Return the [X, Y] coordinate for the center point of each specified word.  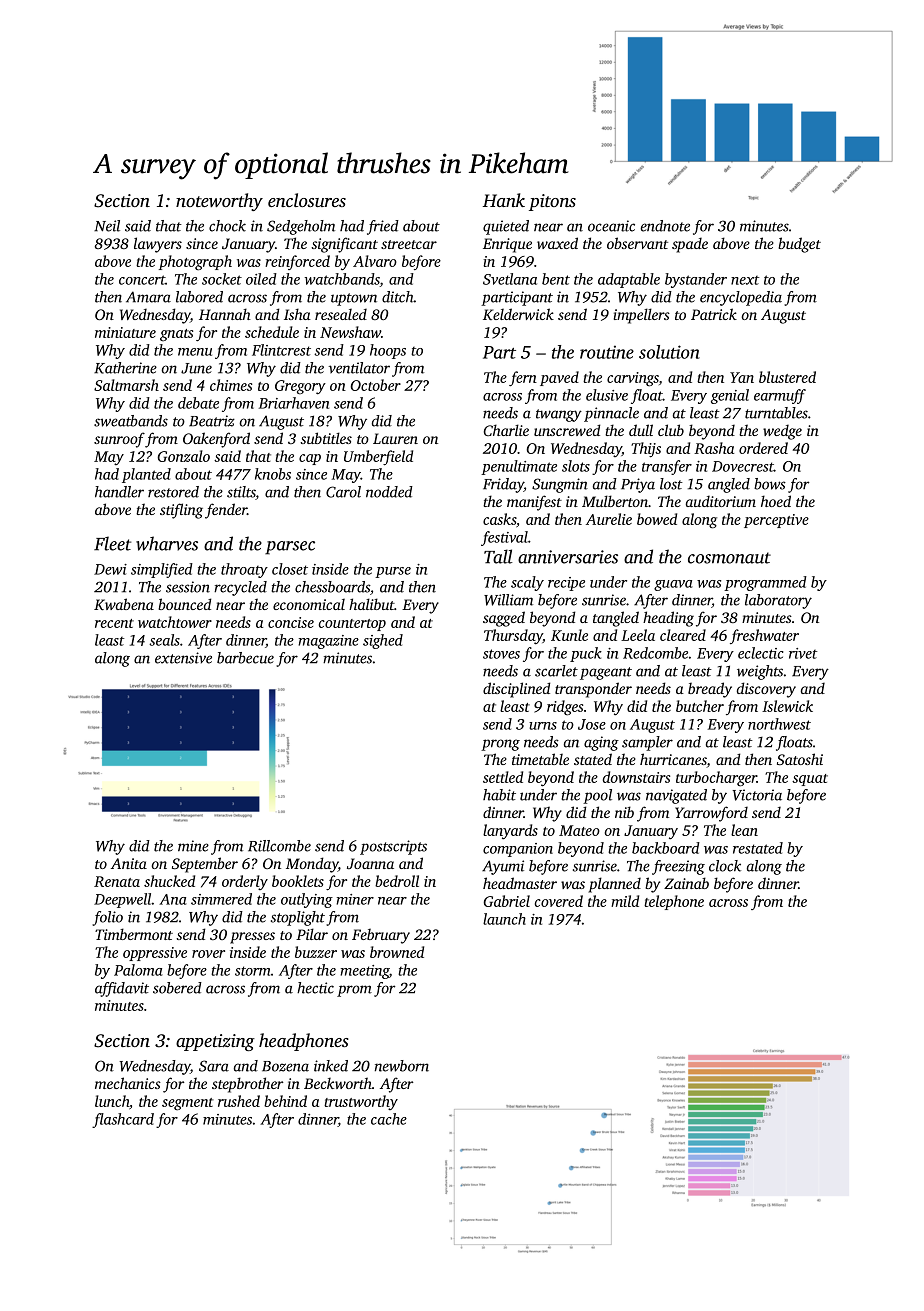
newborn [402, 1066]
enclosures [307, 200]
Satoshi [800, 759]
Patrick [714, 314]
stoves [501, 654]
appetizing [215, 1042]
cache [389, 1119]
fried [383, 227]
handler [119, 492]
